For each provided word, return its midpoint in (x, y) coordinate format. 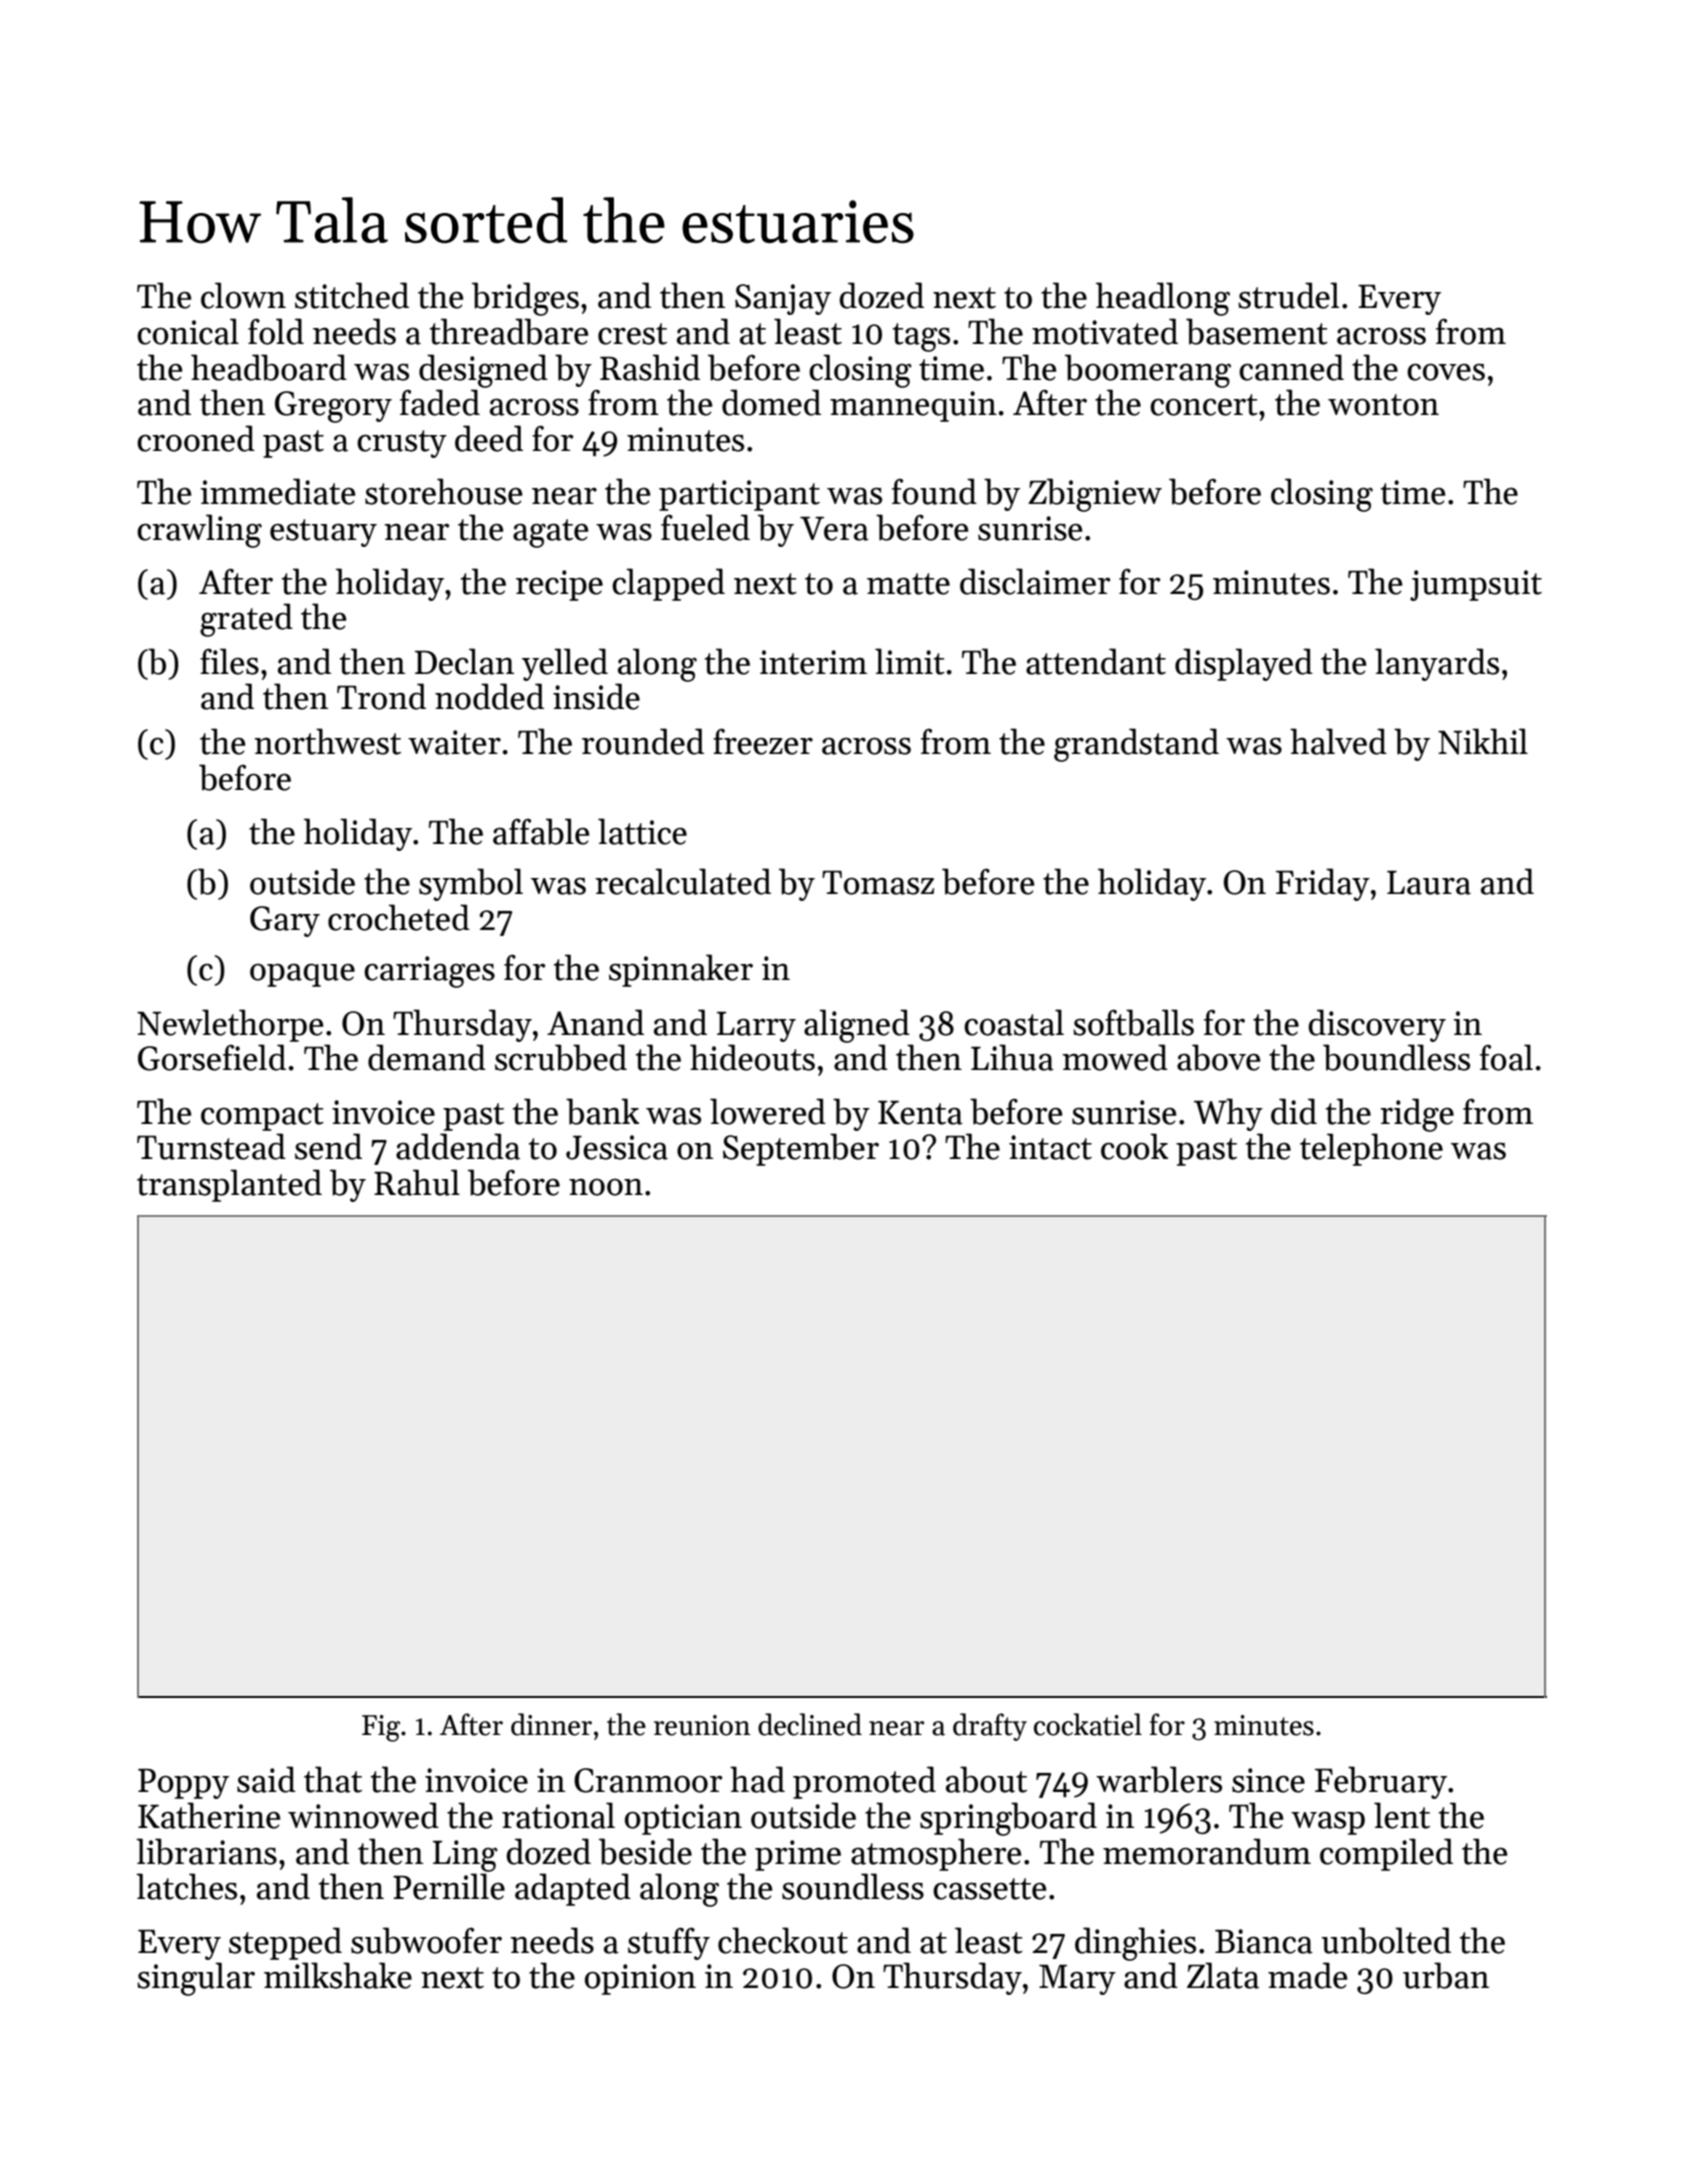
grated (246, 620)
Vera (834, 529)
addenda (458, 1146)
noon (606, 1187)
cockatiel (1088, 1724)
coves (1446, 372)
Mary (1077, 1980)
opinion (640, 1979)
